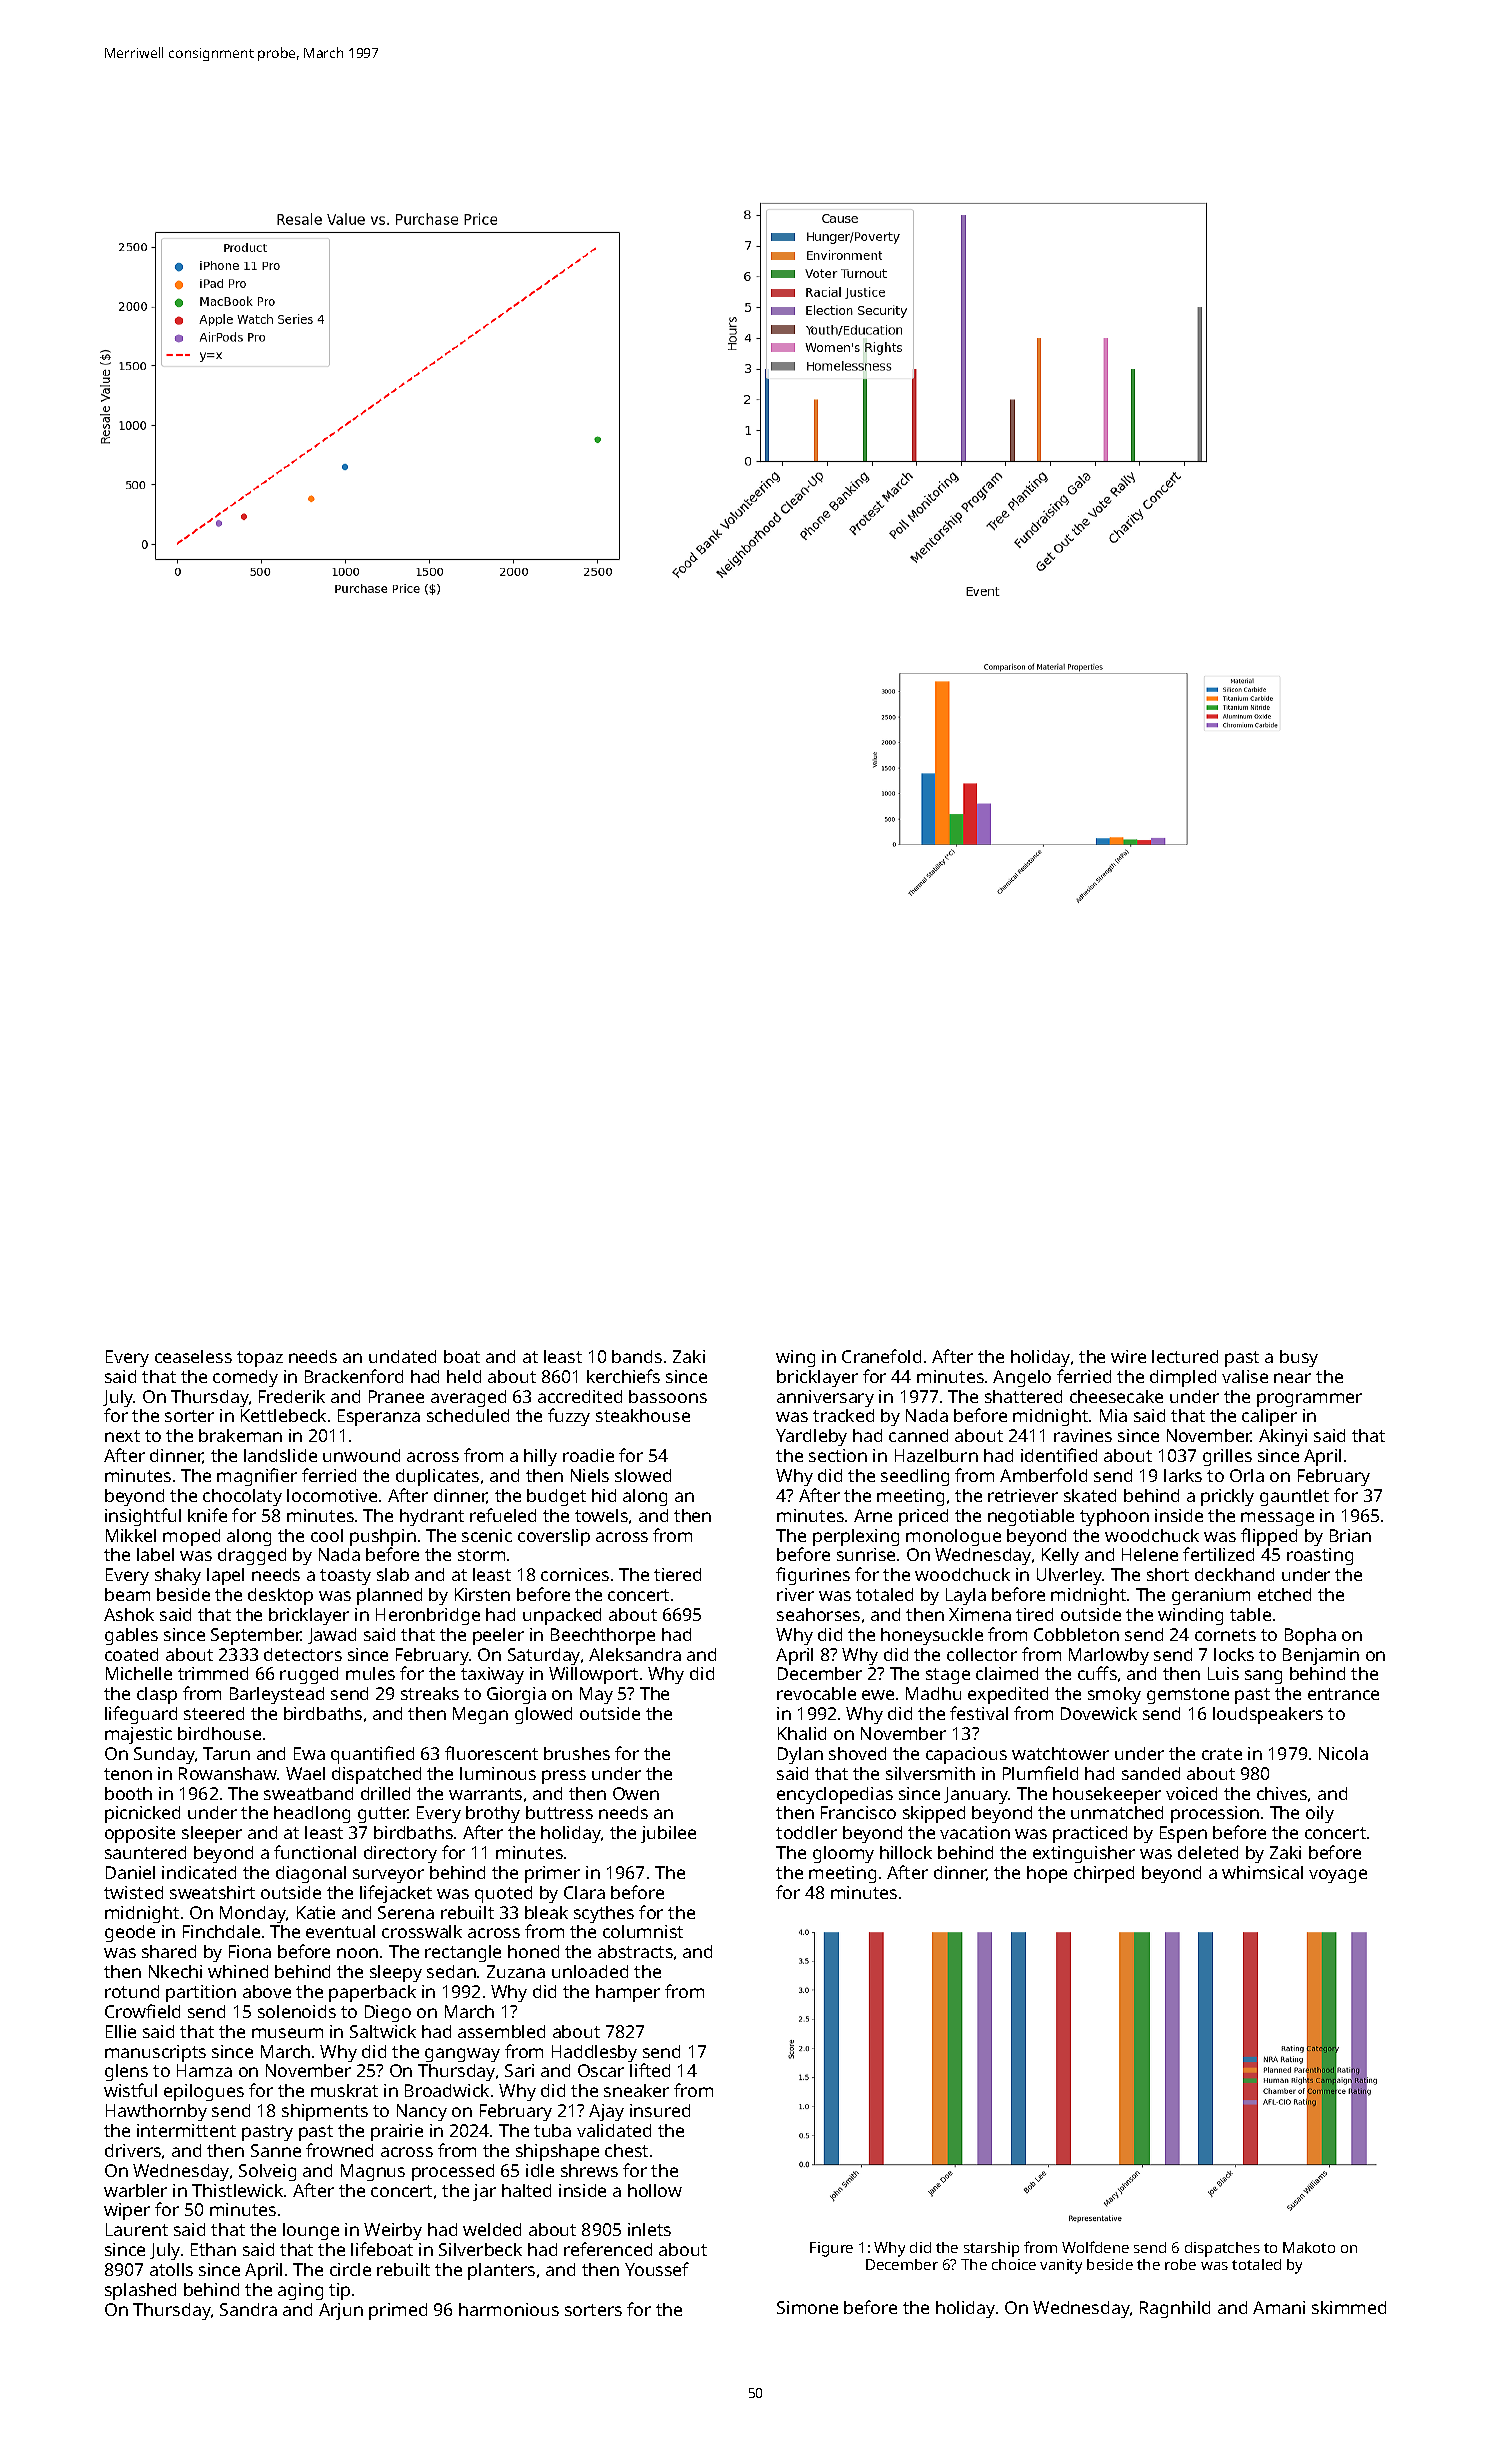 The width and height of the screenshot is (1496, 2464). Describe the element at coordinates (221, 1931) in the screenshot. I see `Finchdale` at that location.
